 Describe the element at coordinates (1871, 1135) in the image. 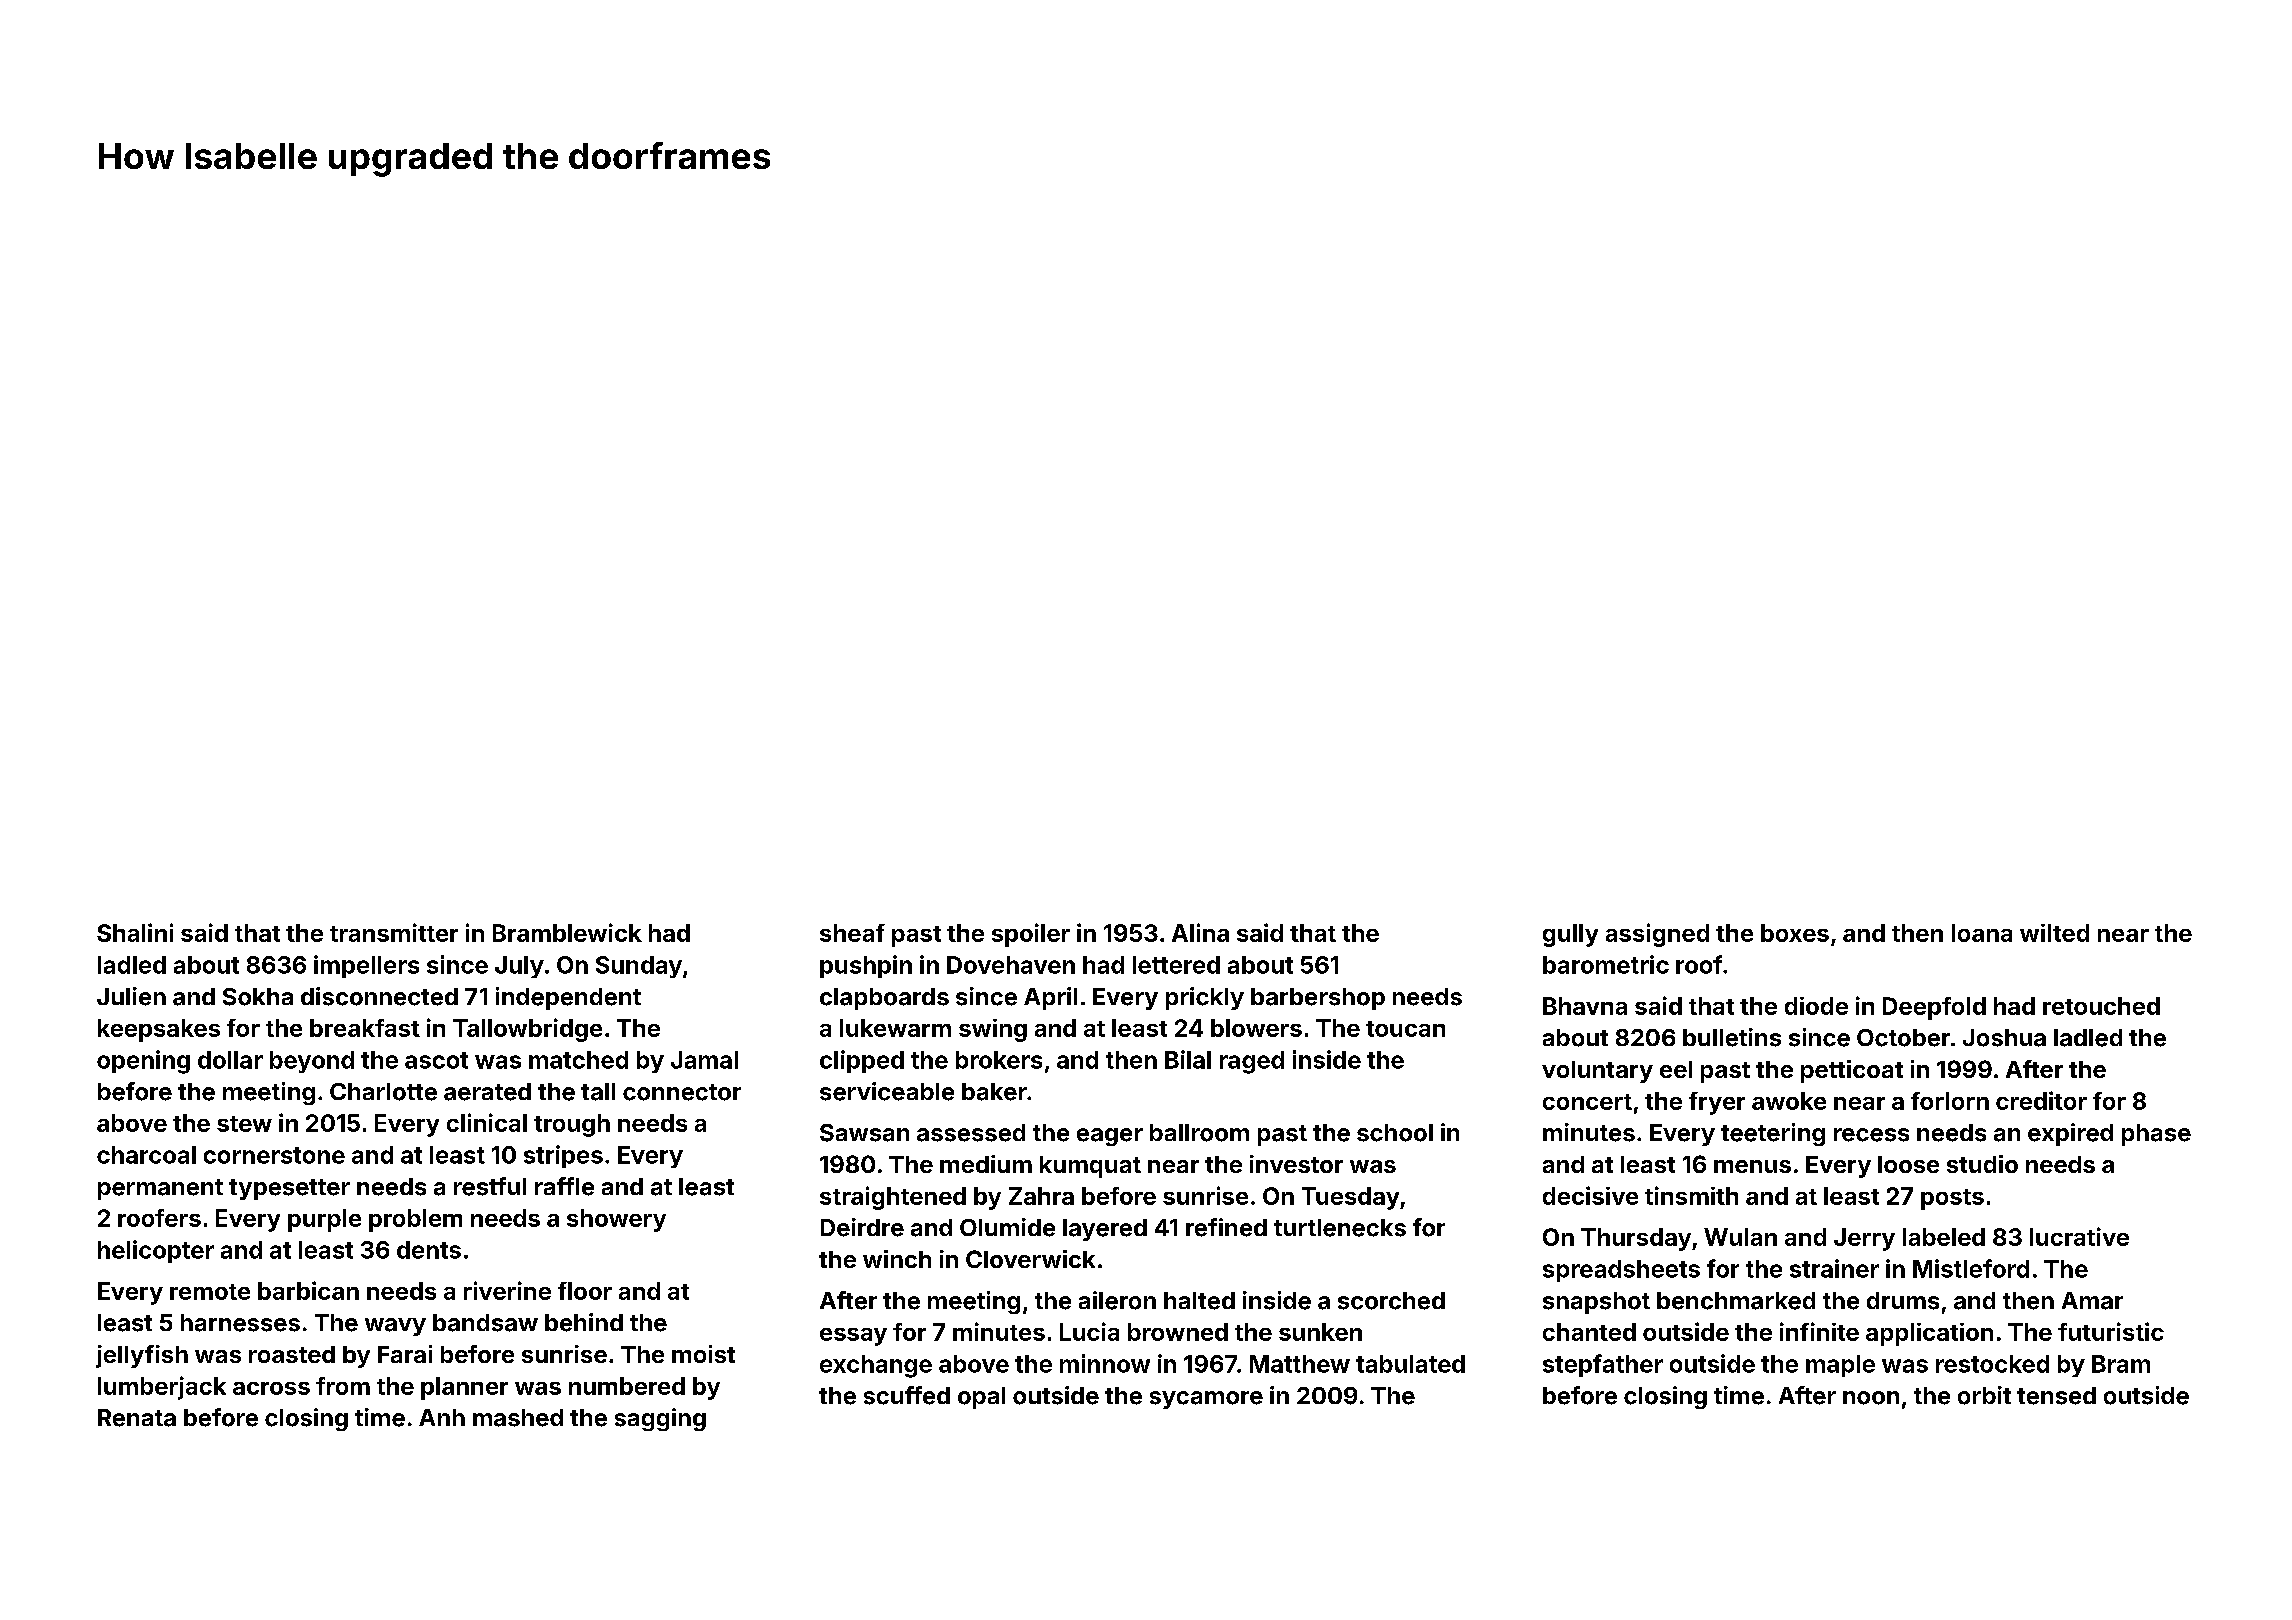

I see `recess` at that location.
